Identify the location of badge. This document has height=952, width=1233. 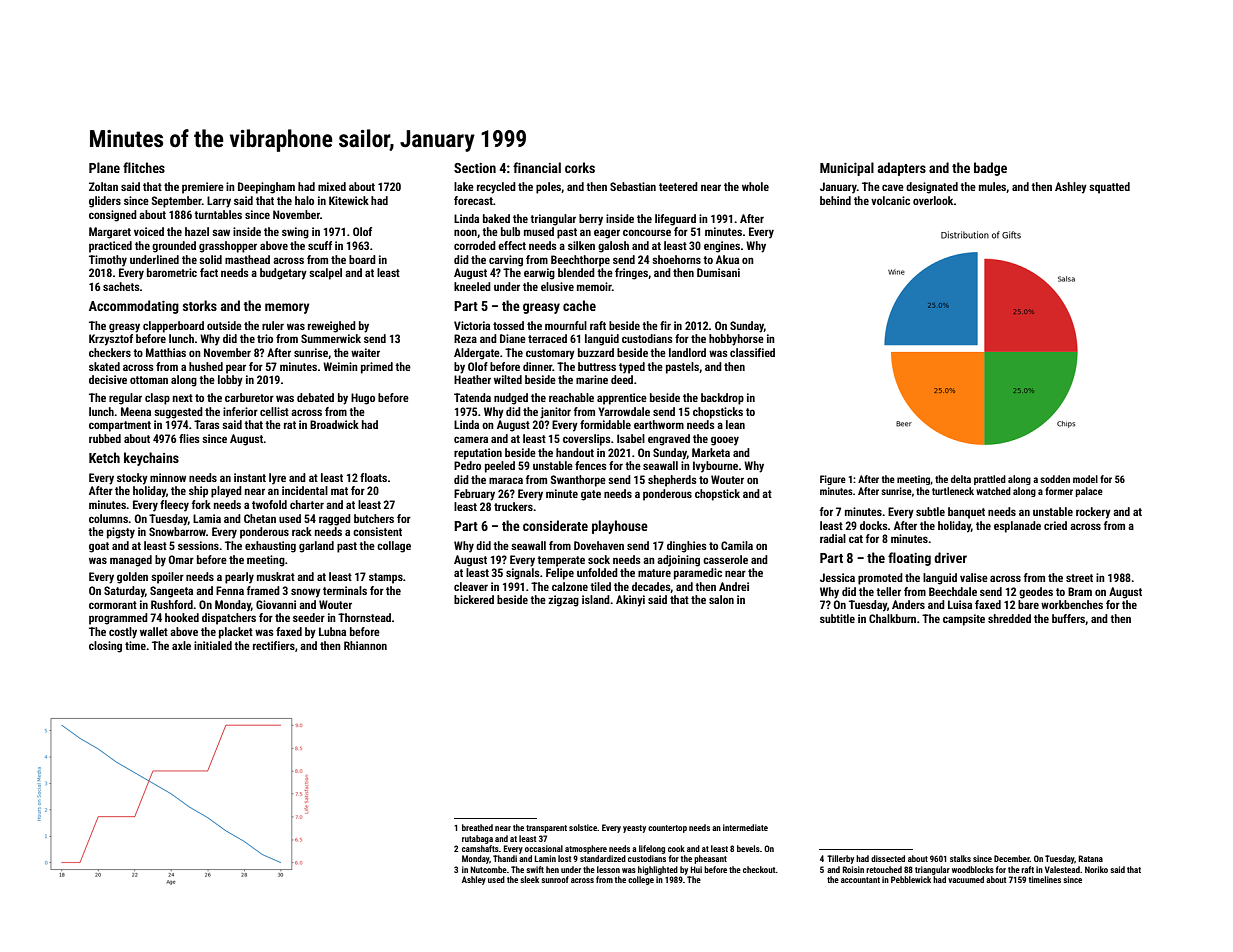
(990, 169).
